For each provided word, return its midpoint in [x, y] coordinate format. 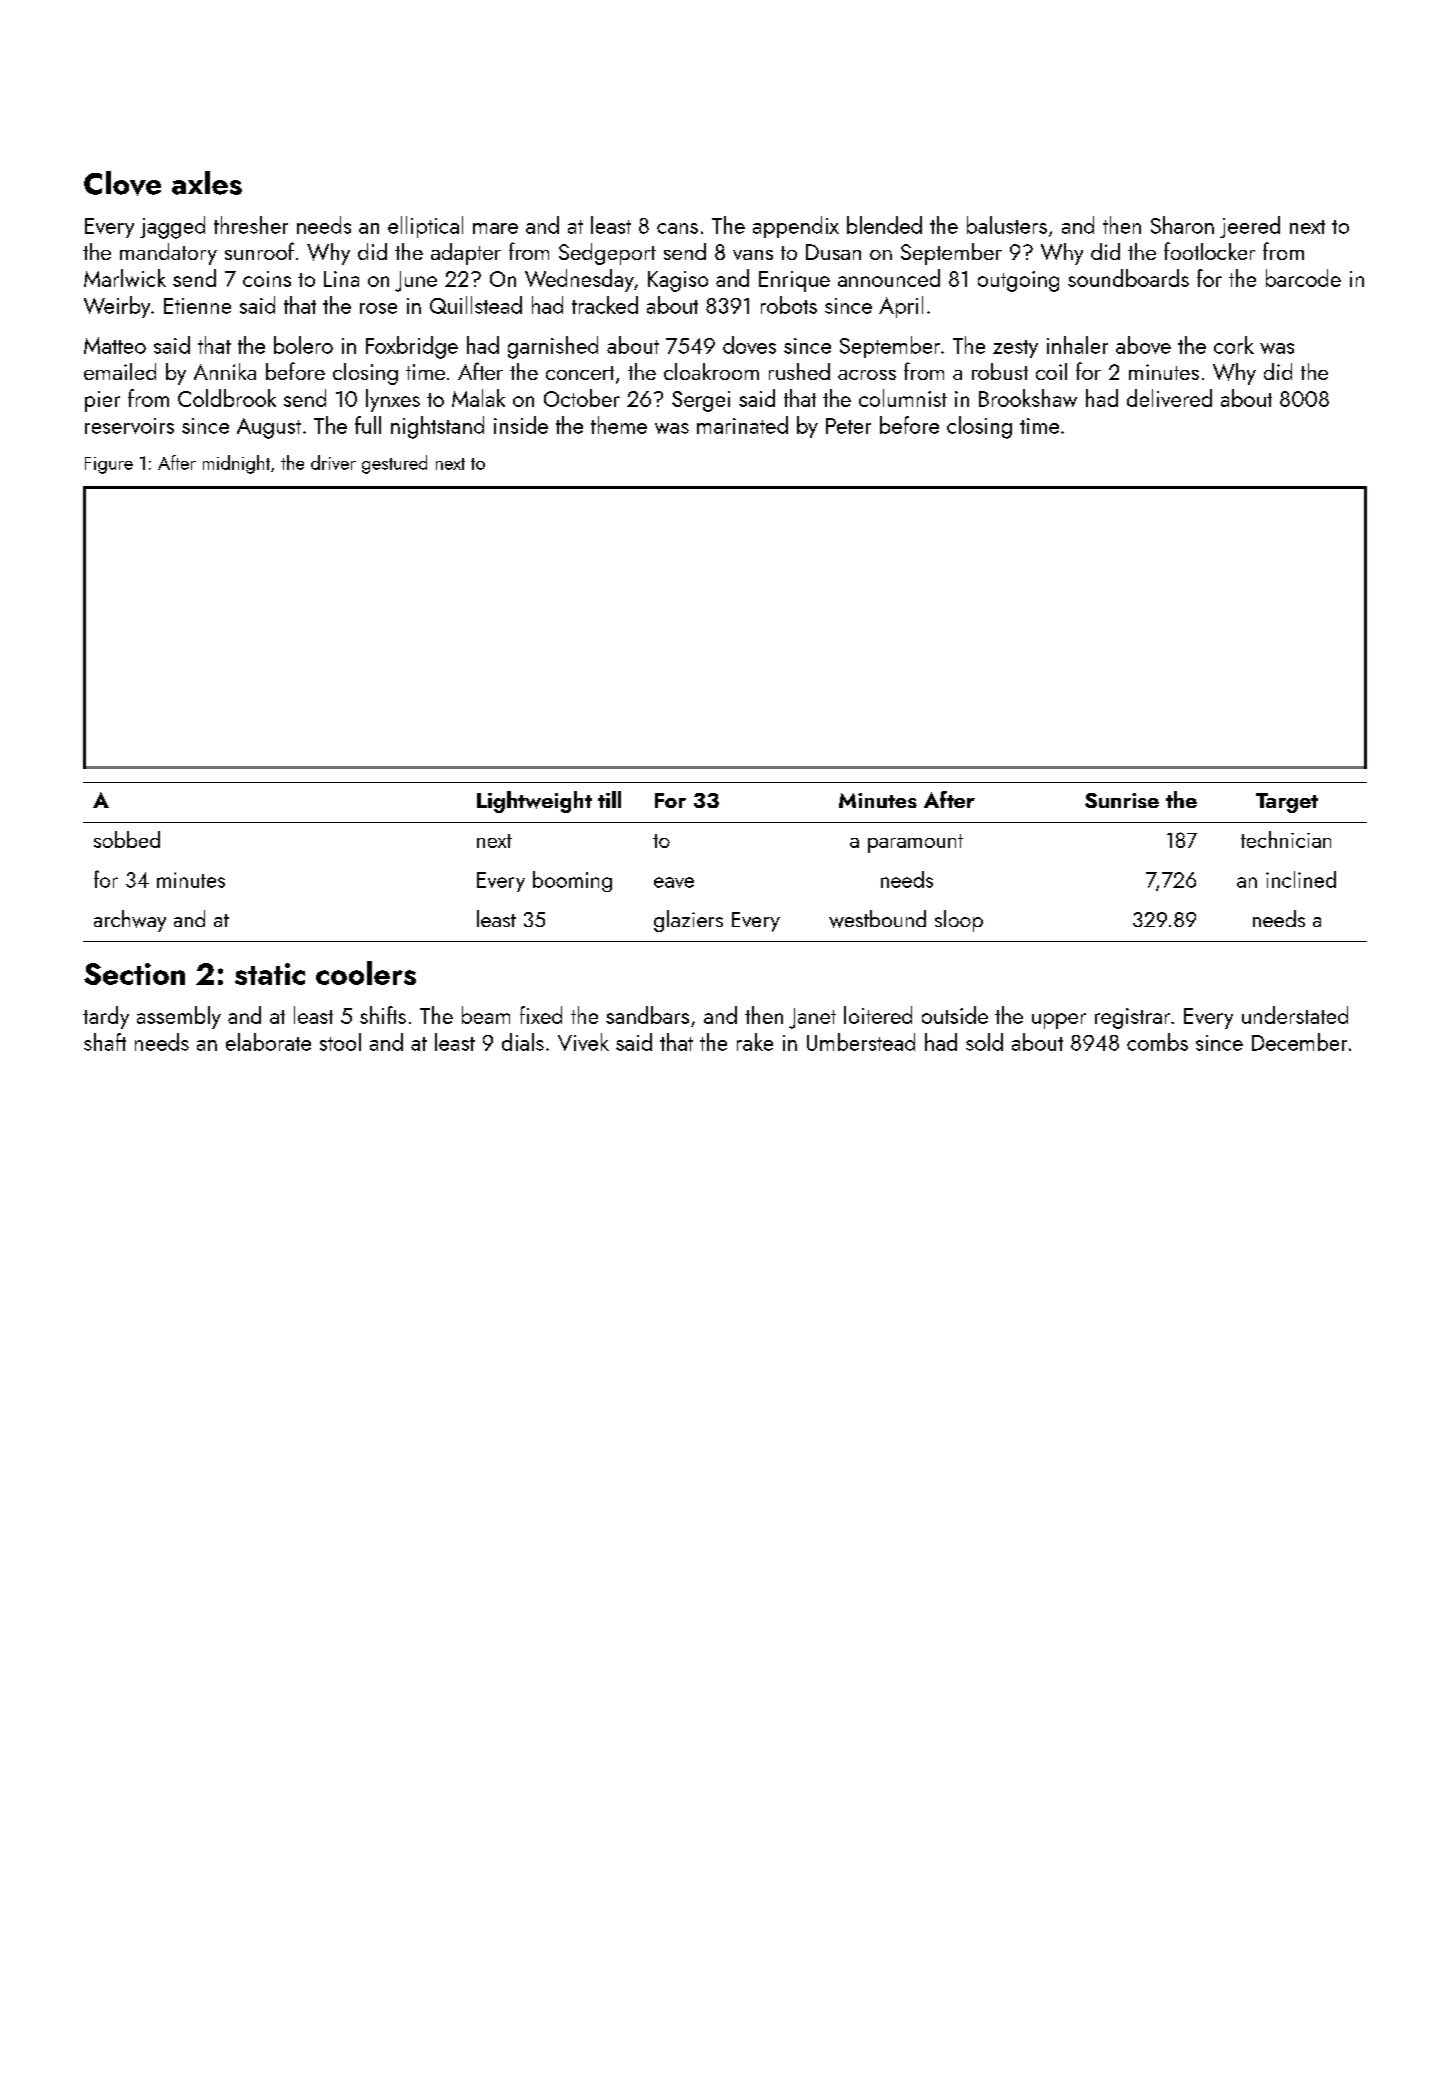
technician [1286, 839]
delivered [1169, 398]
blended [884, 225]
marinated [742, 425]
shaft [105, 1042]
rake [755, 1042]
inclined [1301, 879]
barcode [1303, 278]
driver [333, 462]
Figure [109, 465]
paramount [915, 843]
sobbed [127, 839]
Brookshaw [1028, 398]
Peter [848, 426]
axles [207, 183]
